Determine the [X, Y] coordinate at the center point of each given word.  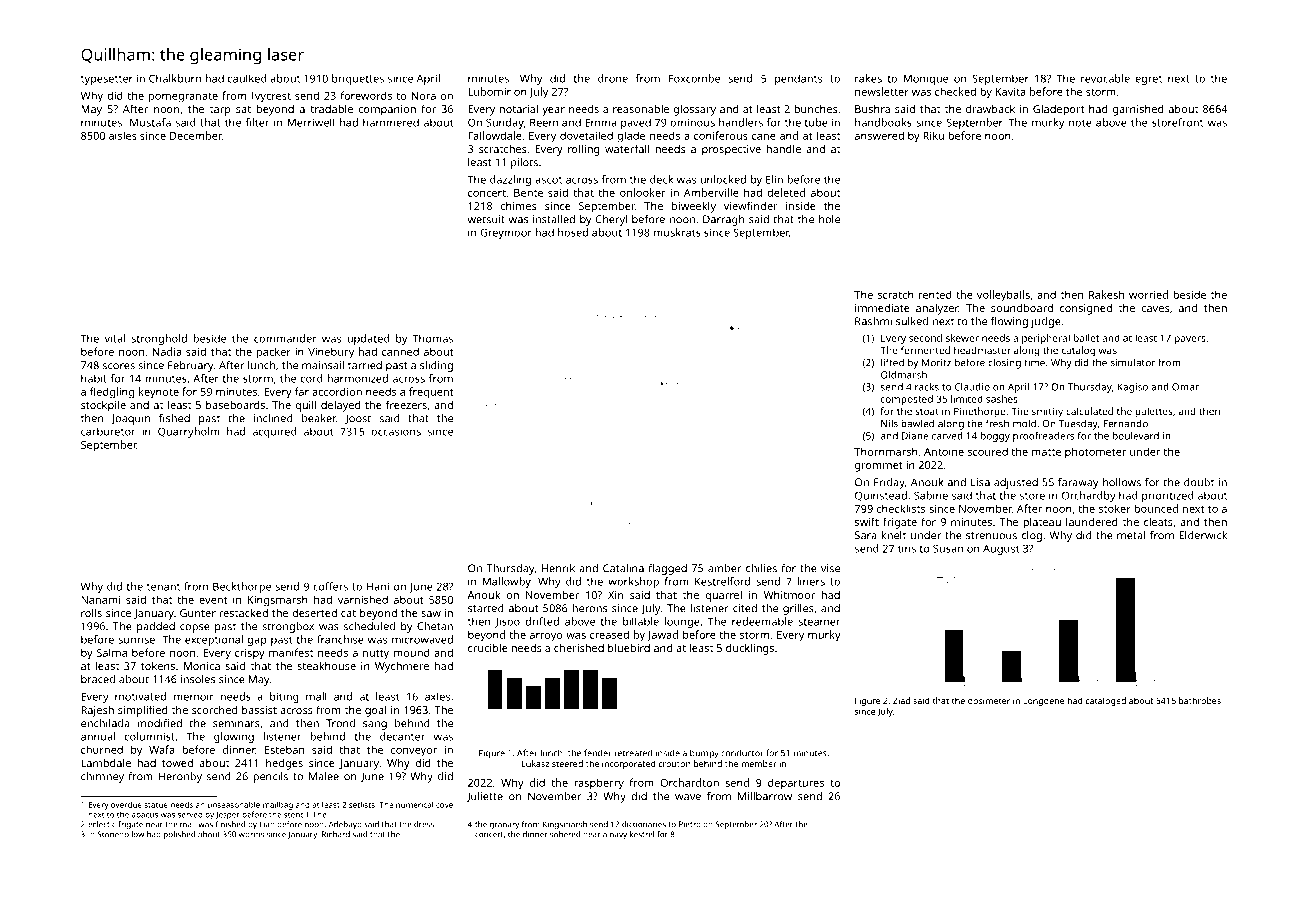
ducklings [750, 649]
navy [618, 836]
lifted [892, 362]
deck [661, 179]
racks [927, 387]
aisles [123, 135]
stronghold [159, 339]
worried [1148, 294]
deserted [314, 612]
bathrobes [1200, 700]
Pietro [690, 824]
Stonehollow [121, 834]
